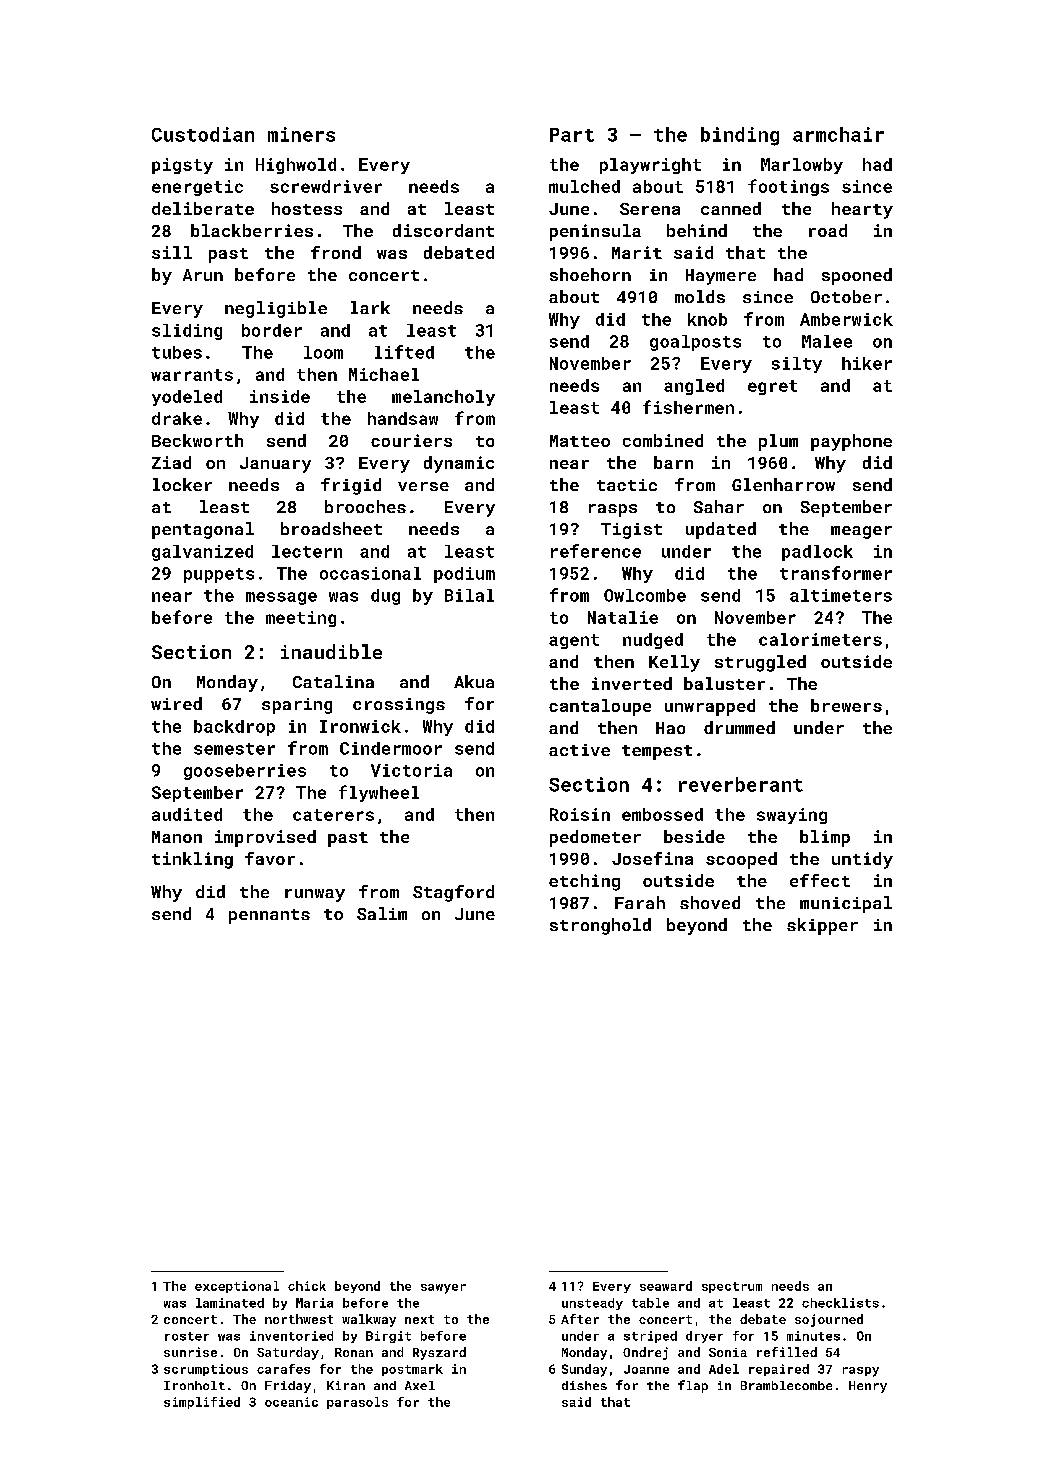 Image resolution: width=1044 pixels, height=1483 pixels. What do you see at coordinates (584, 882) in the document?
I see `etching` at bounding box center [584, 882].
